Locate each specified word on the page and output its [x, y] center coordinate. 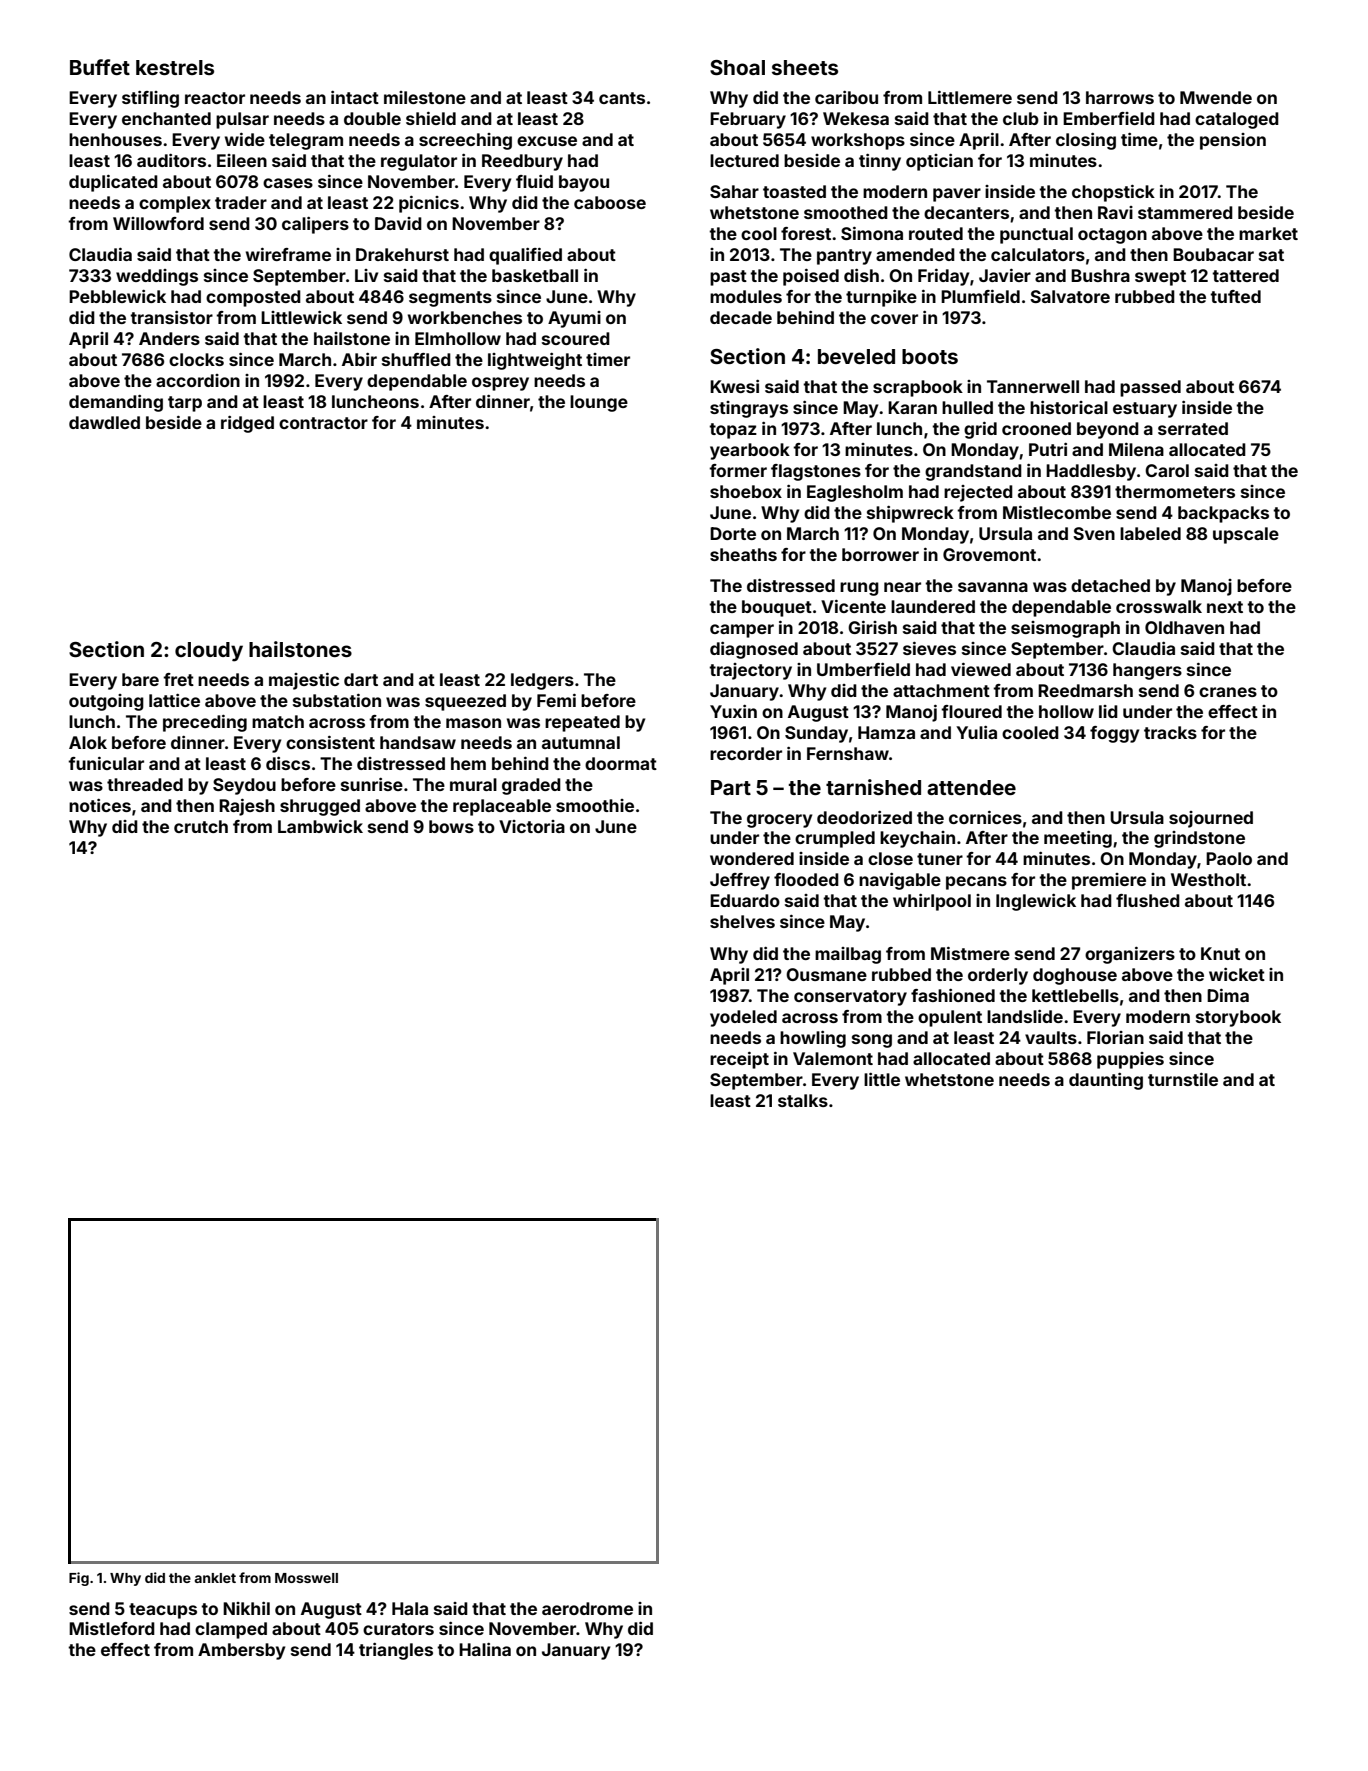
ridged [247, 424]
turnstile [1183, 1079]
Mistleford [112, 1628]
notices [100, 805]
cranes [1228, 692]
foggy [1114, 734]
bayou [584, 183]
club [1021, 118]
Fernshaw [848, 753]
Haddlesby [1091, 472]
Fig [79, 1579]
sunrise [372, 784]
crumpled [835, 839]
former [738, 470]
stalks [803, 1100]
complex [175, 204]
